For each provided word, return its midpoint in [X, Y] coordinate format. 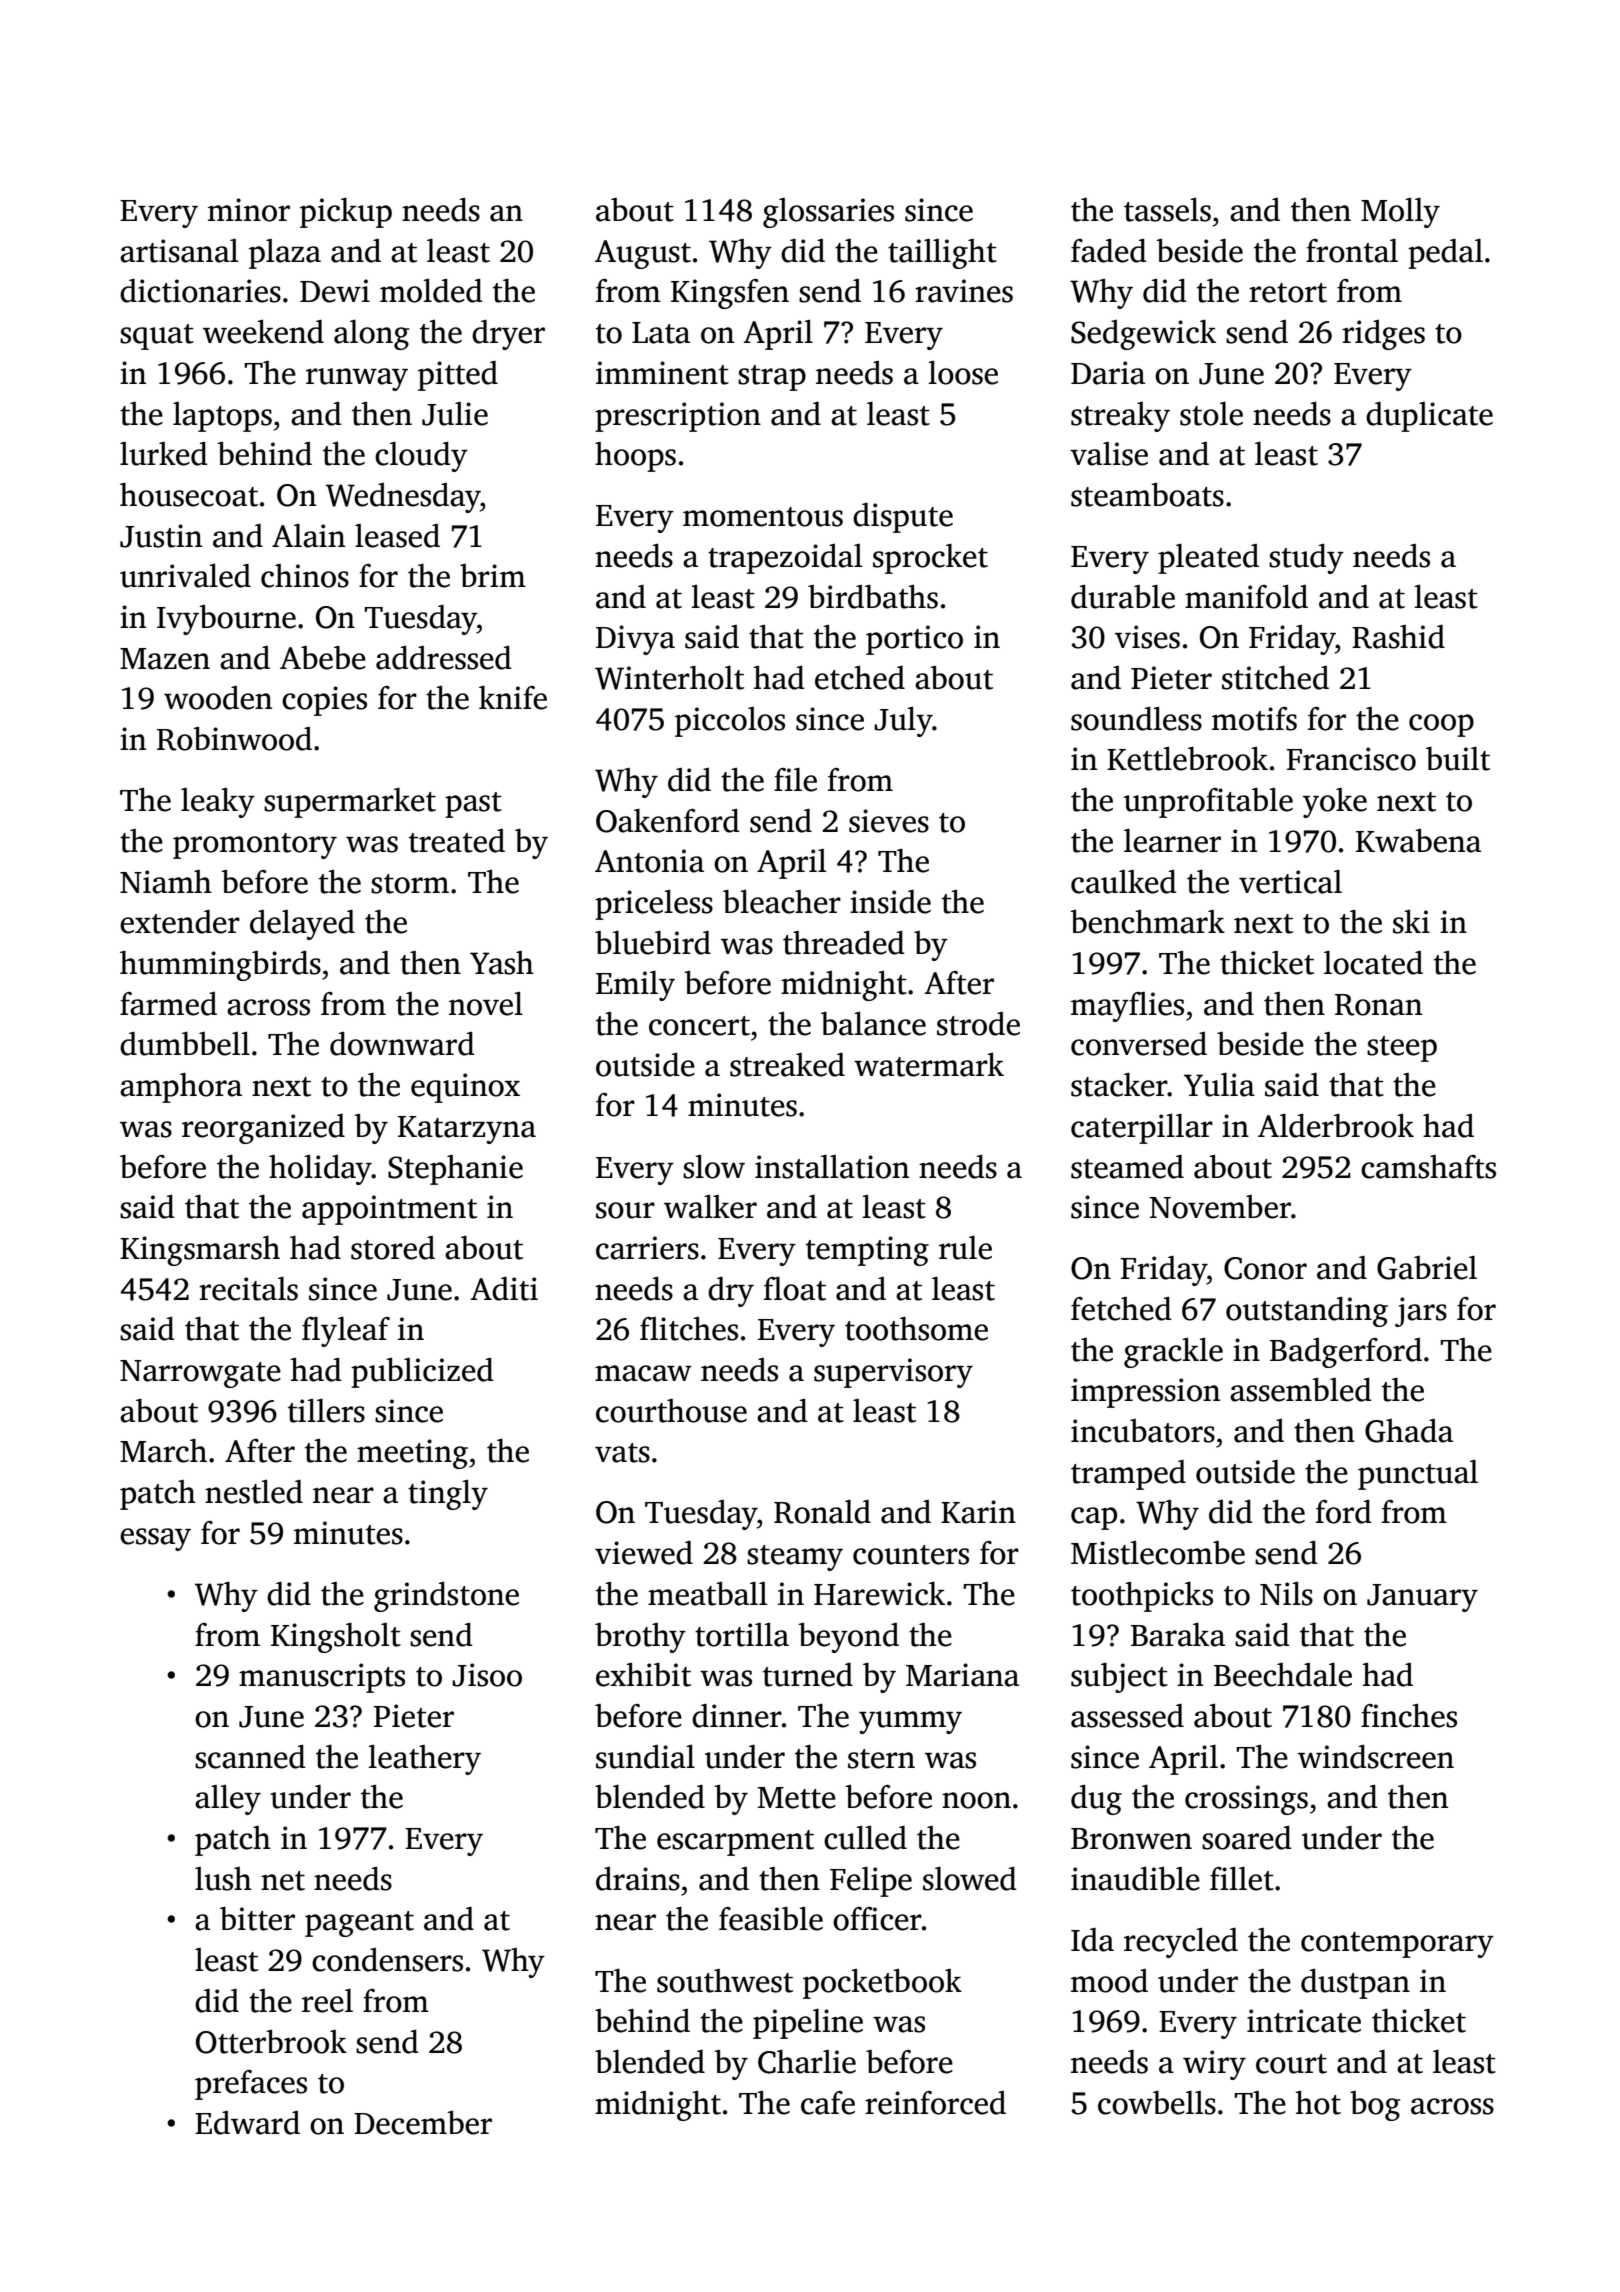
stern [881, 1759]
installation [832, 1167]
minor [249, 210]
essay [155, 1539]
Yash [502, 963]
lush [223, 1879]
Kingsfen [730, 294]
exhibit [643, 1675]
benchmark [1147, 922]
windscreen [1376, 1757]
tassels [1167, 210]
